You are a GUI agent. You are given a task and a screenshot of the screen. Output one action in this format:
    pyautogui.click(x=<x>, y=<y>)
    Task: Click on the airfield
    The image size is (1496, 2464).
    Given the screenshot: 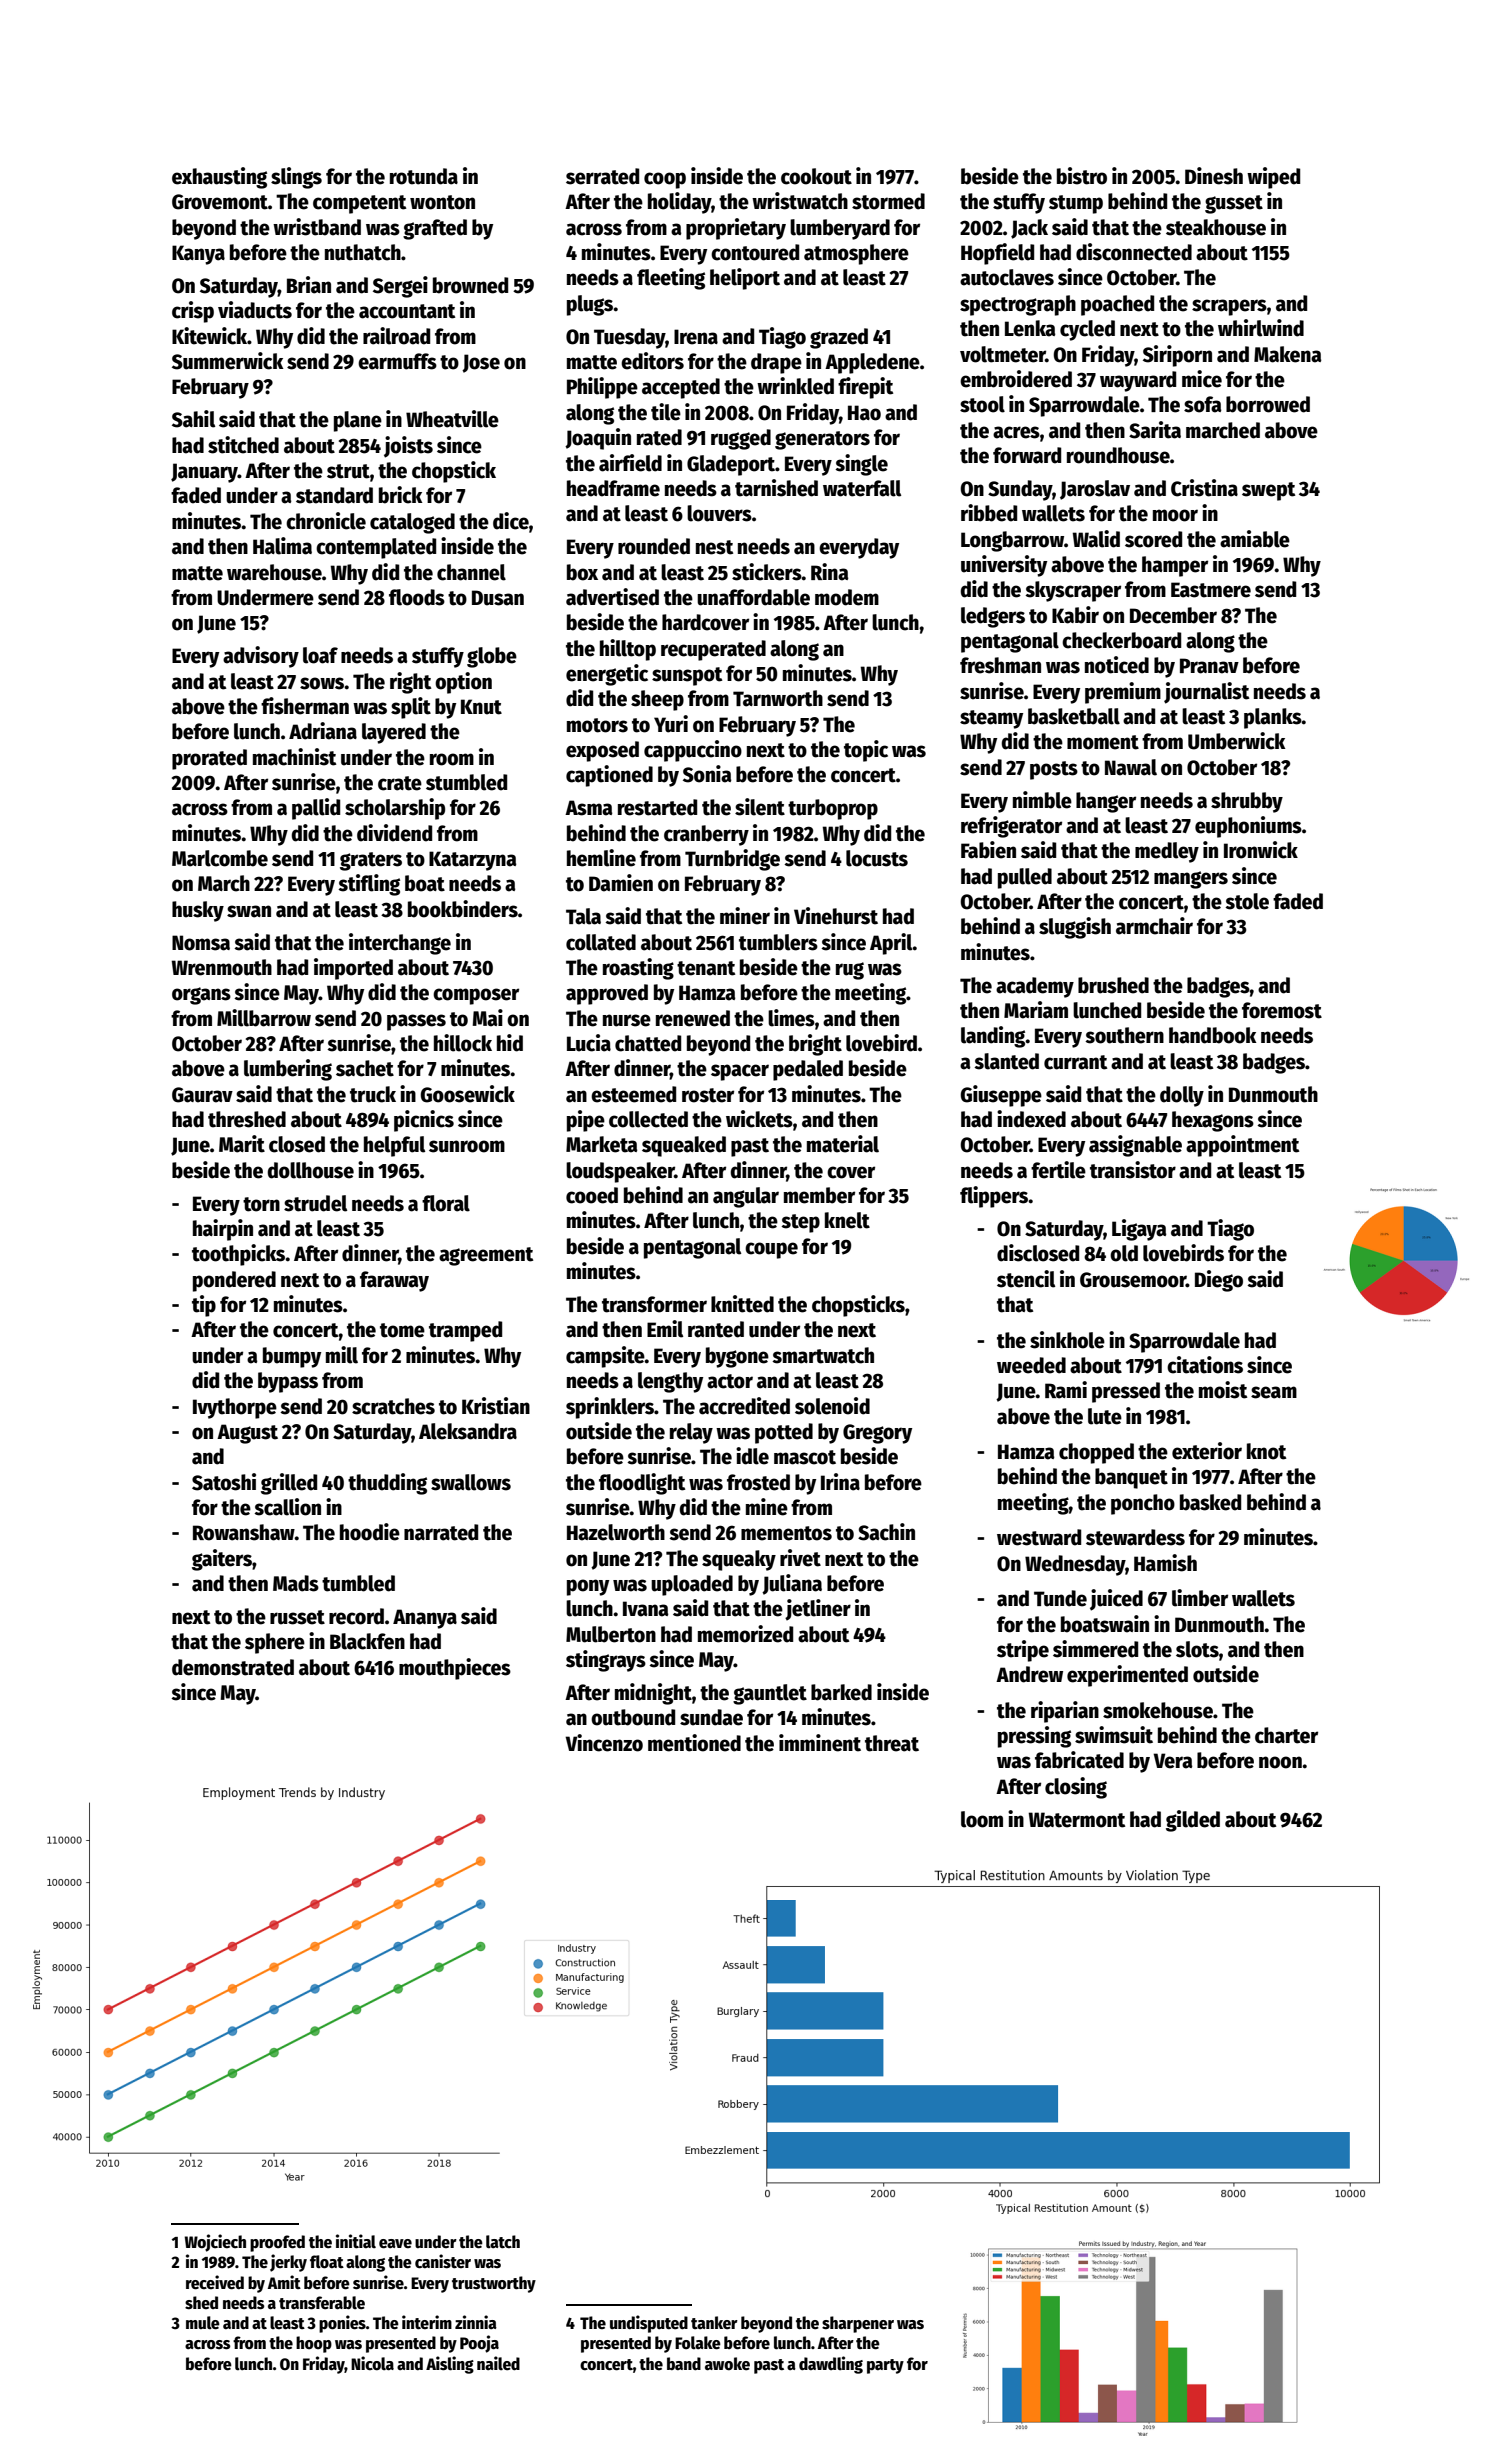 What is the action you would take?
    pyautogui.click(x=630, y=463)
